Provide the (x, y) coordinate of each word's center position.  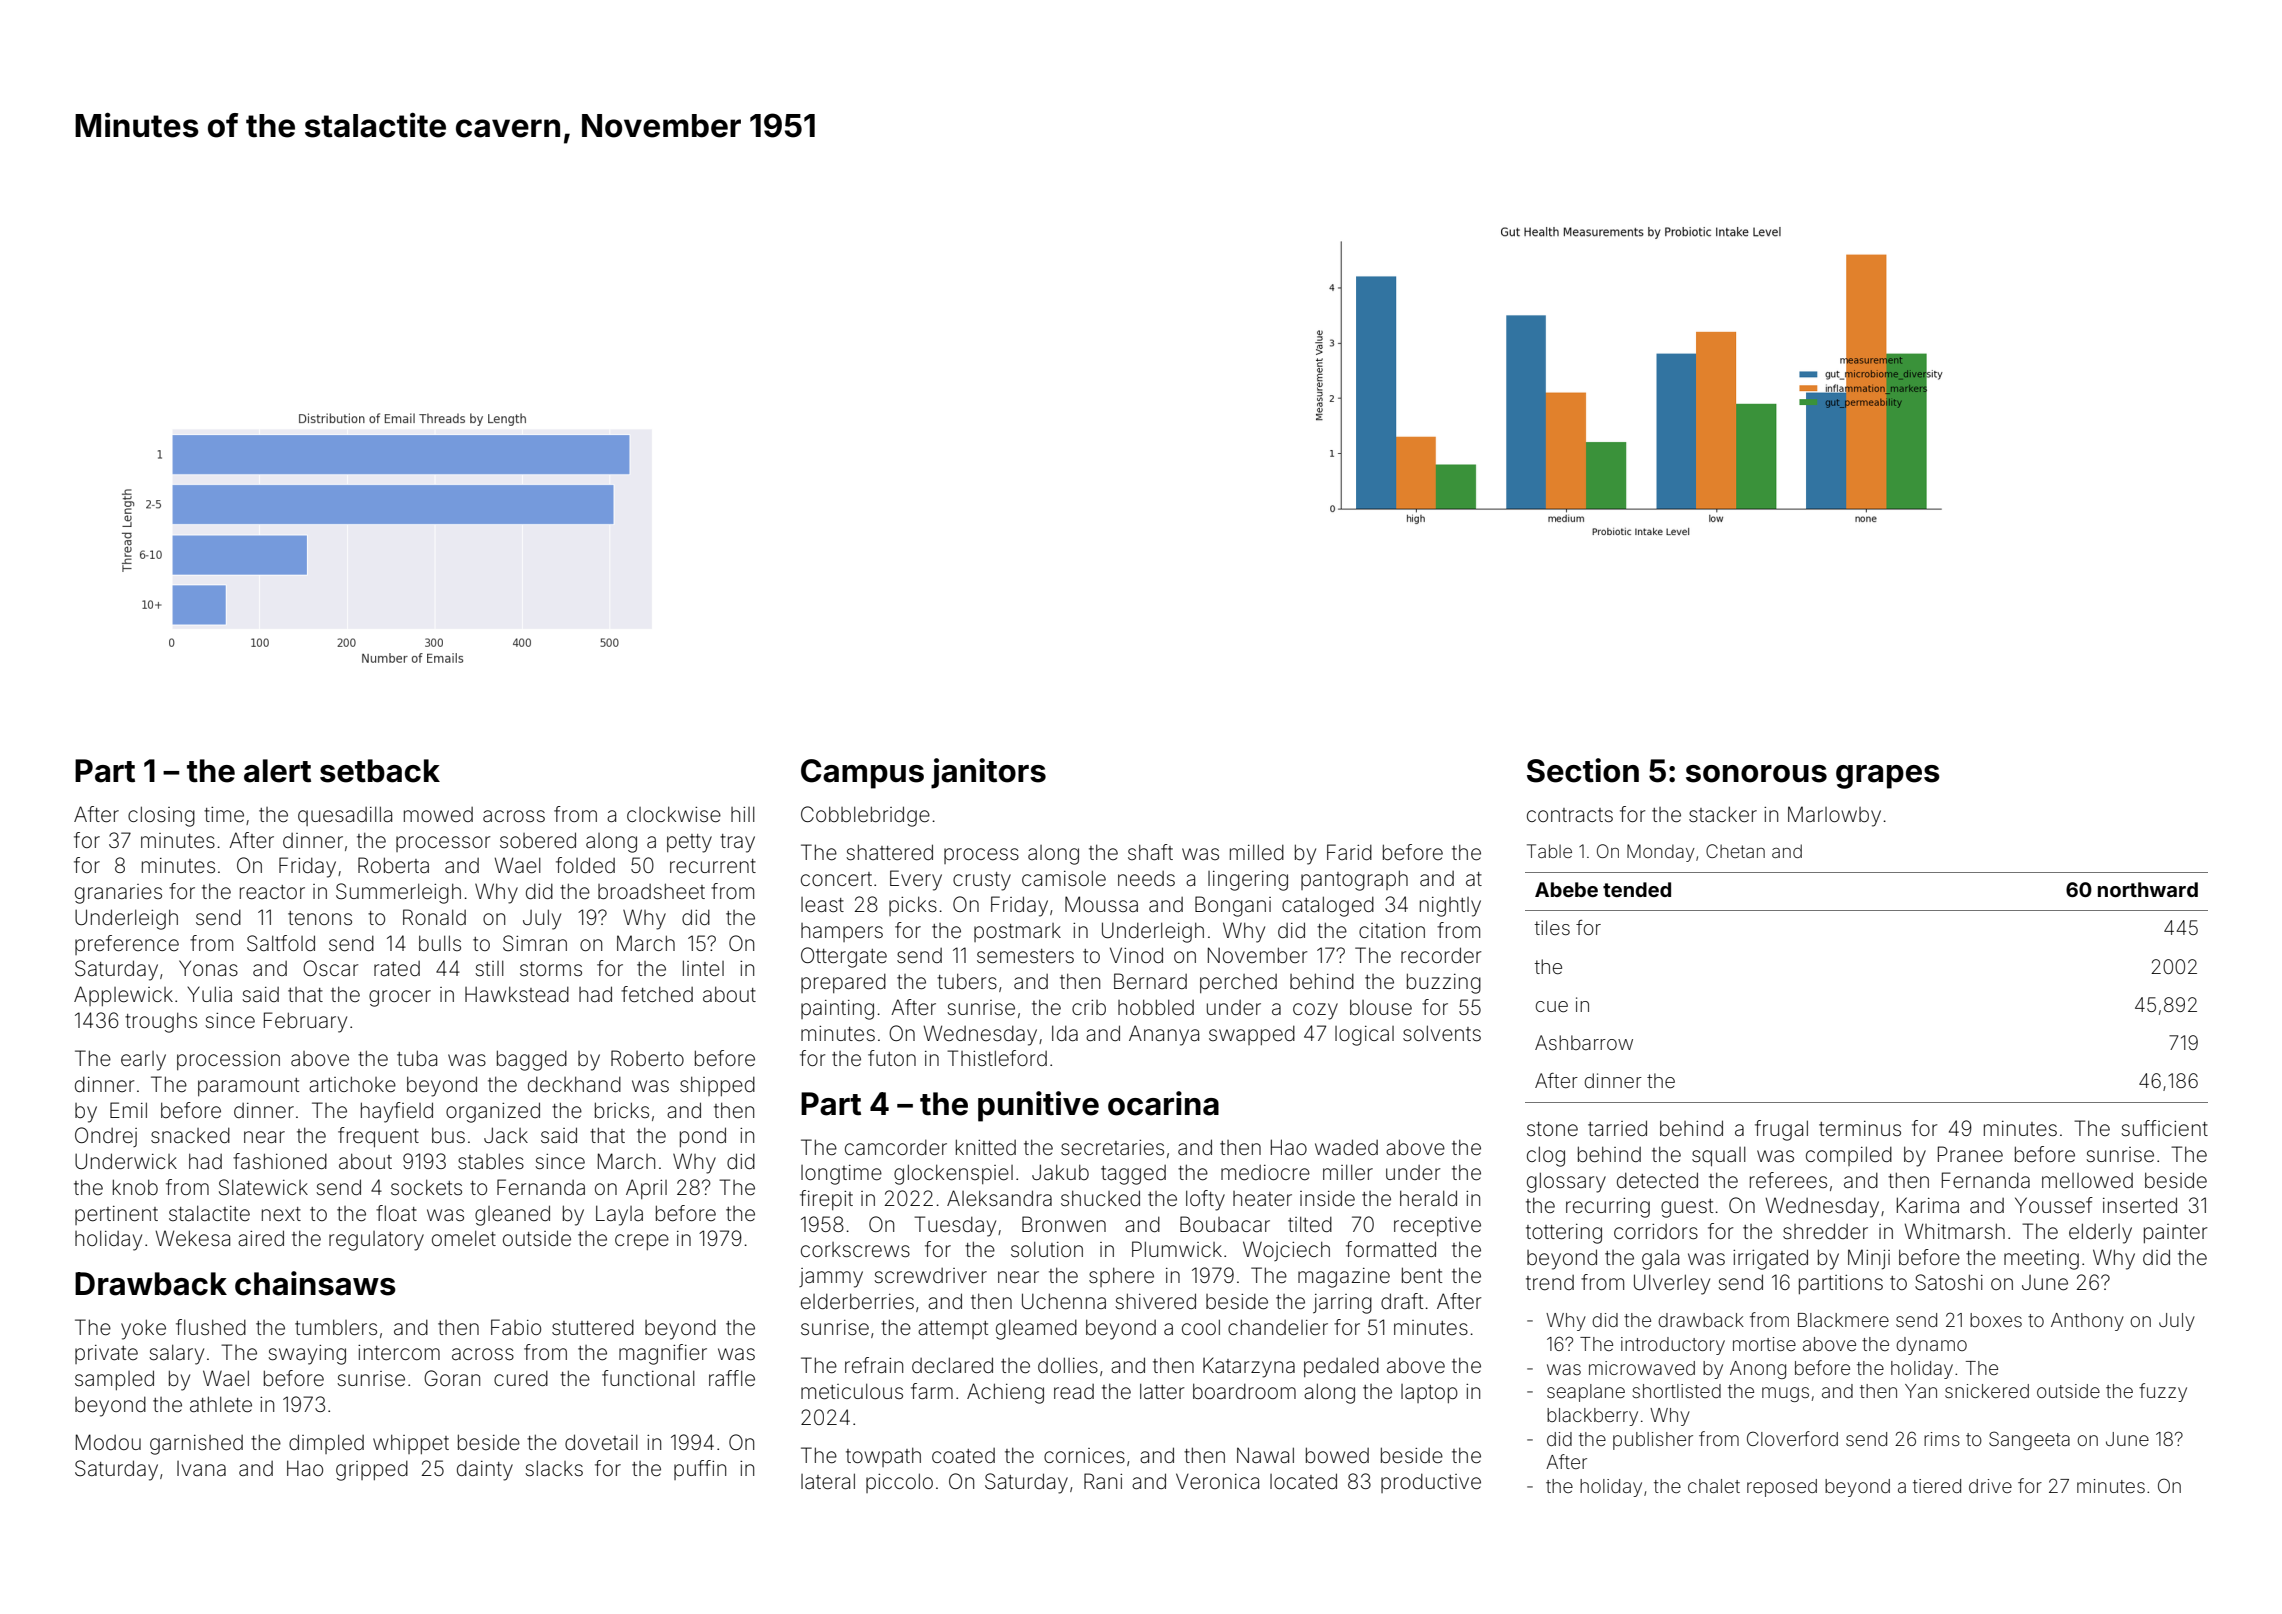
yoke (143, 1329)
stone (1552, 1129)
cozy (1315, 1011)
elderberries (857, 1301)
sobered (538, 840)
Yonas (208, 968)
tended (1637, 889)
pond (703, 1137)
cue (1552, 1006)
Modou (108, 1442)
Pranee (1970, 1154)
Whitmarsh (1955, 1231)
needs (1146, 879)
